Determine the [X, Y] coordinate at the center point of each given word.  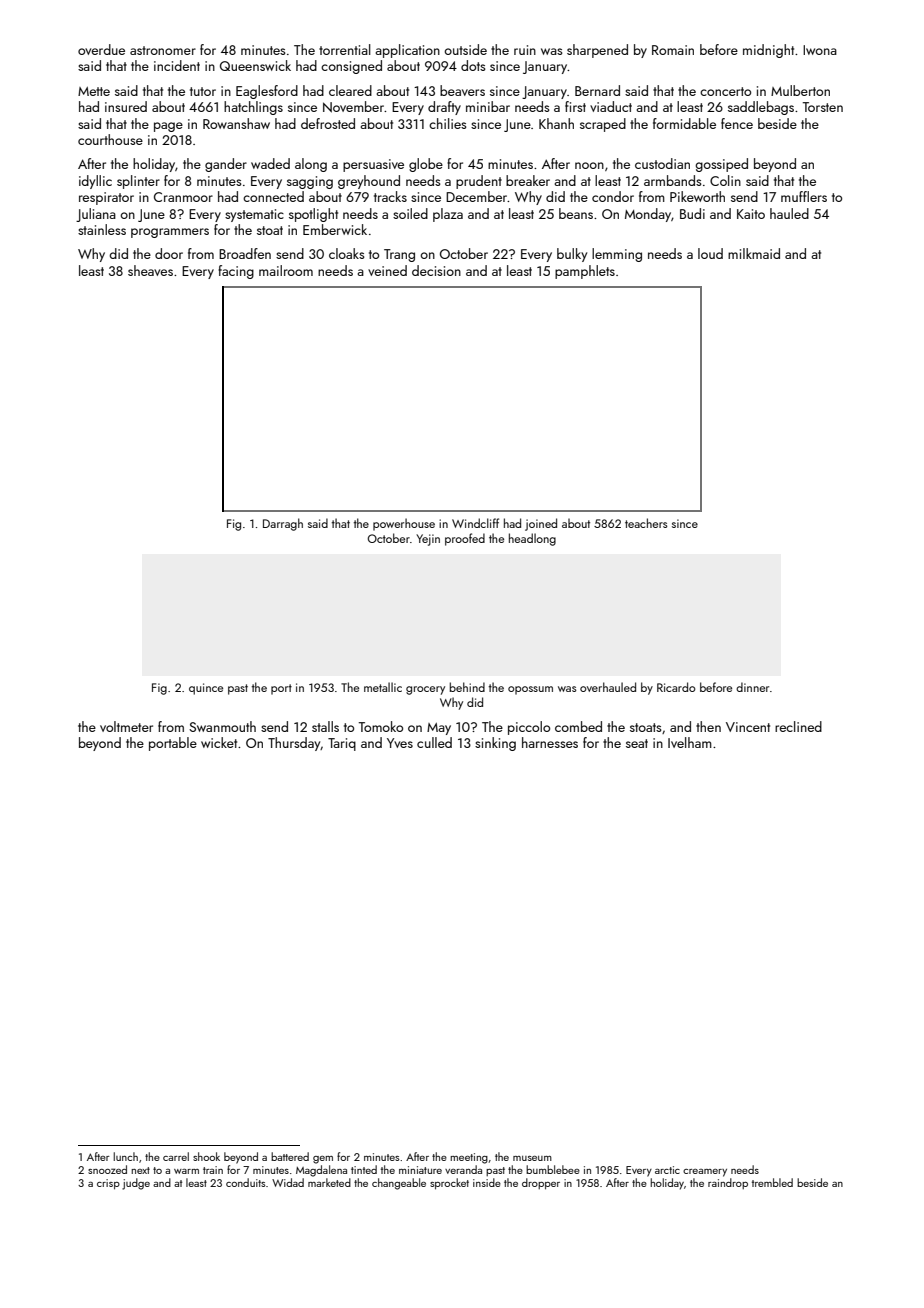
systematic [254, 215]
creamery [705, 1173]
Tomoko [381, 726]
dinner [752, 687]
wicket [219, 742]
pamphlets [585, 272]
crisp [108, 1184]
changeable [399, 1184]
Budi [692, 213]
